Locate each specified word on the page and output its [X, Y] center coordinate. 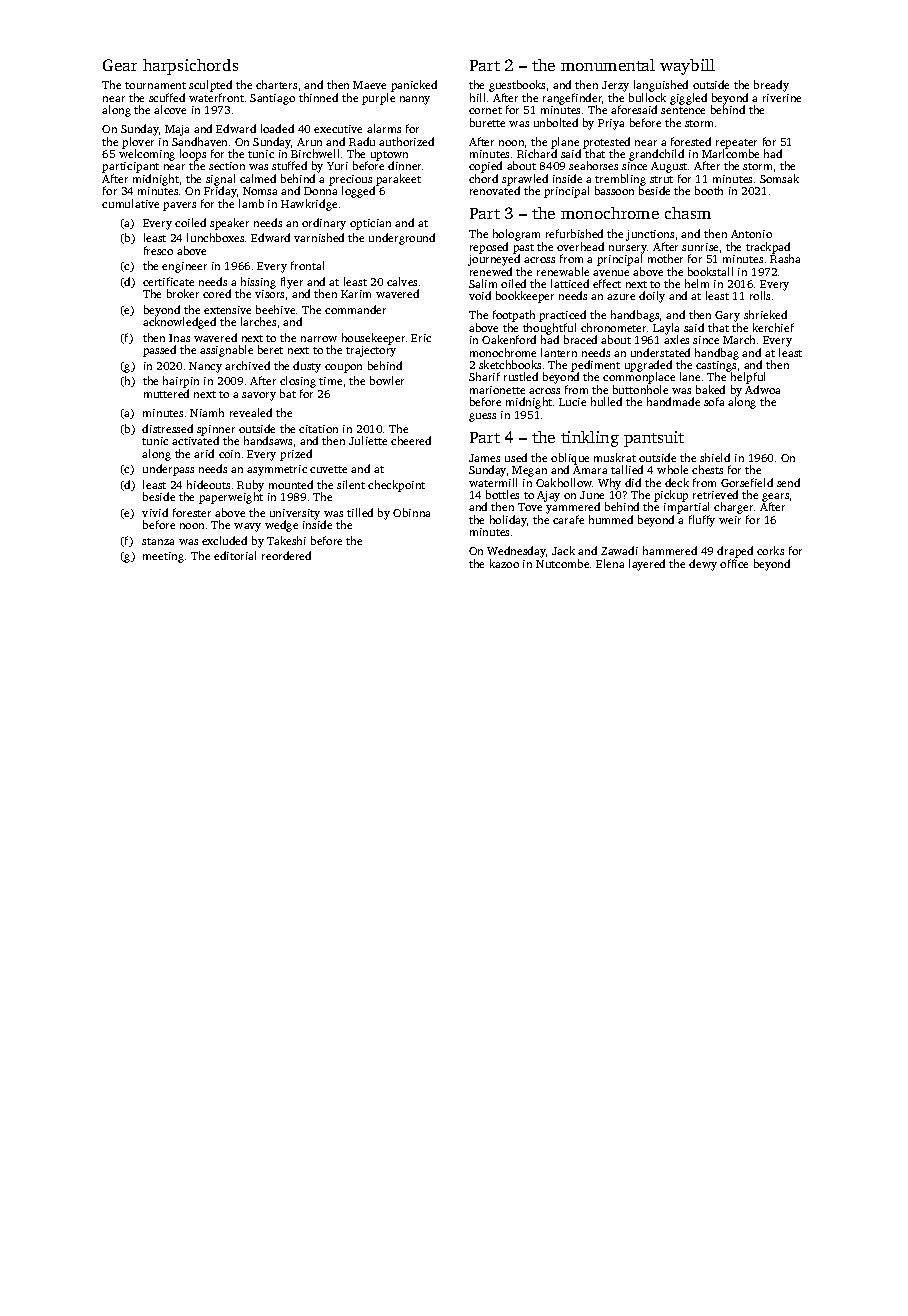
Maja [177, 130]
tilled [360, 512]
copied [485, 167]
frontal [307, 265]
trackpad [768, 248]
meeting [163, 557]
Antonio [751, 234]
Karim [356, 294]
